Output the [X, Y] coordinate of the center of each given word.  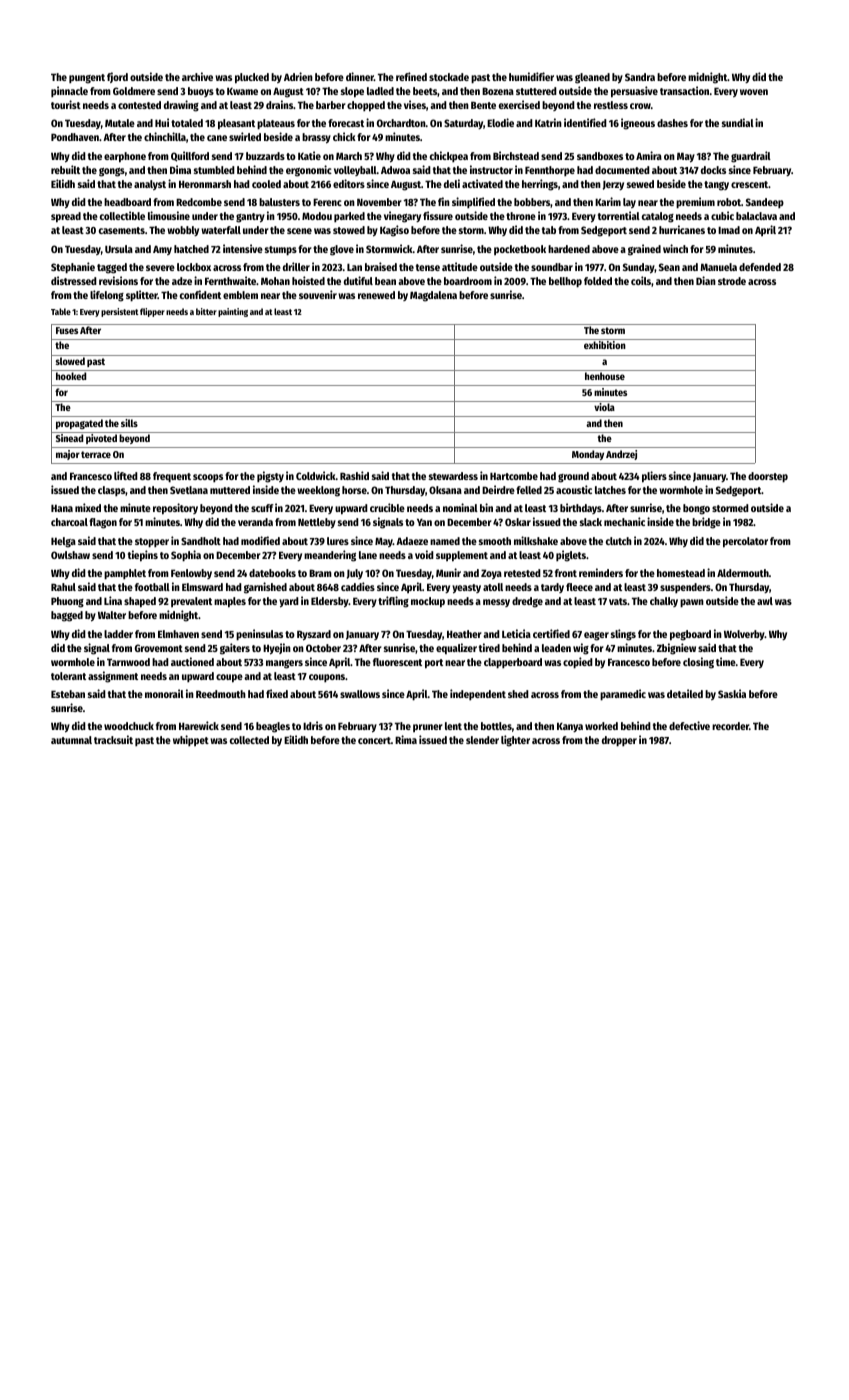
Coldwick [316, 475]
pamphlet [125, 574]
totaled [187, 123]
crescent [749, 184]
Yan [424, 522]
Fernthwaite [230, 280]
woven [754, 92]
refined [411, 76]
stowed [349, 230]
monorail [164, 693]
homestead [681, 573]
